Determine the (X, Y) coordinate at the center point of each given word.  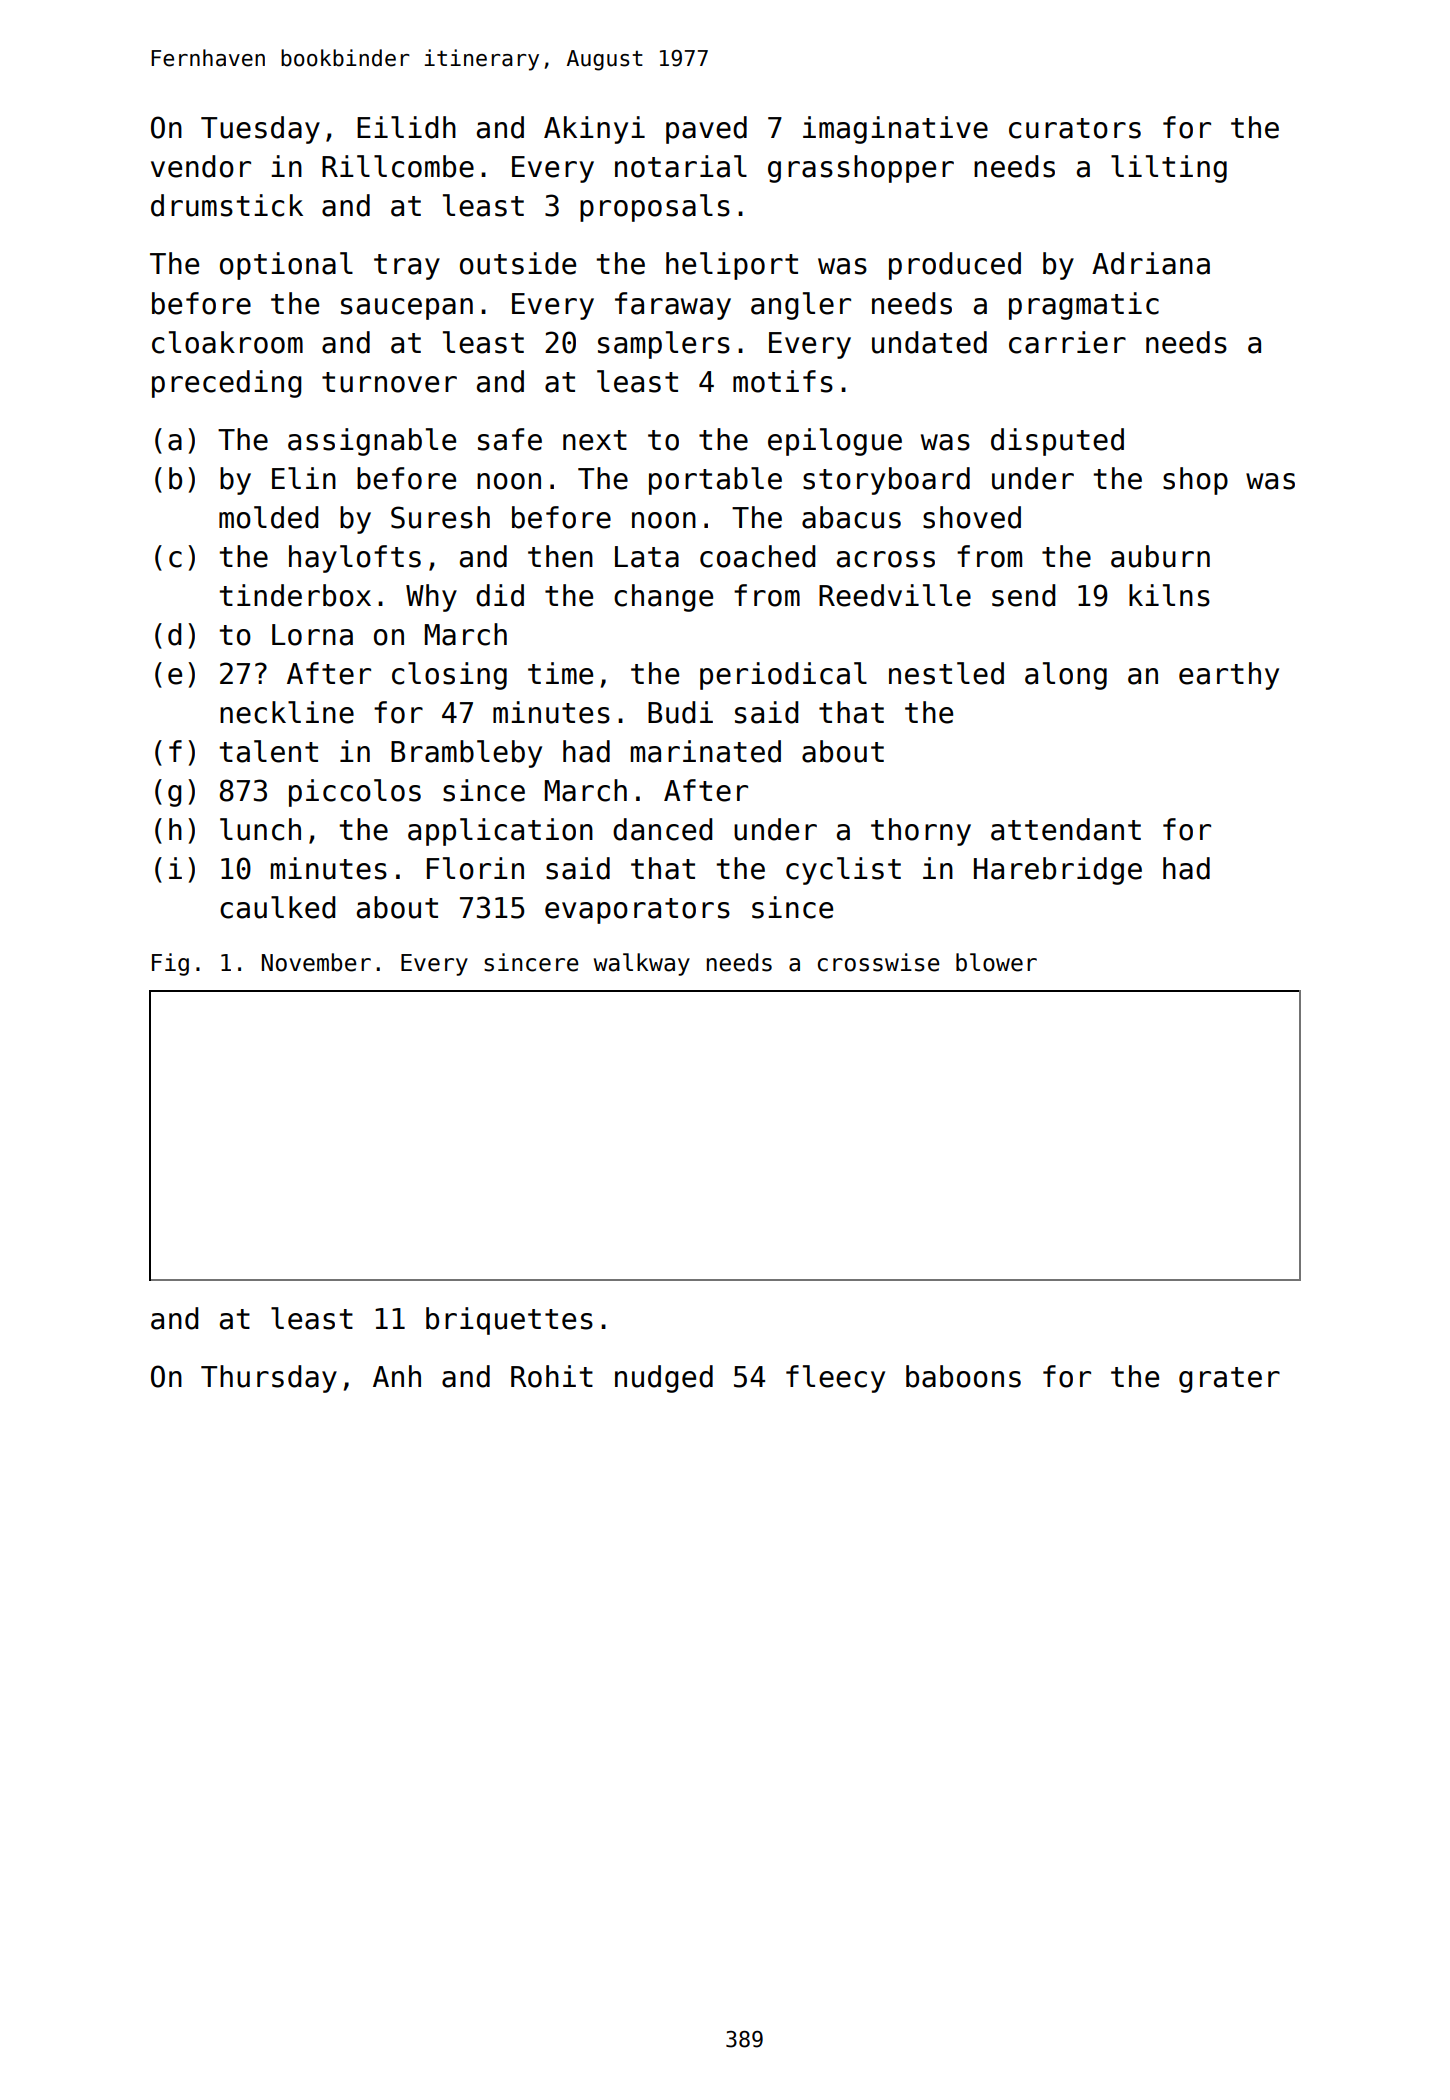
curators (1075, 128)
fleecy (835, 1379)
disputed (1057, 442)
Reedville (895, 595)
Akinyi (594, 130)
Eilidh (406, 127)
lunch (260, 829)
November (316, 962)
